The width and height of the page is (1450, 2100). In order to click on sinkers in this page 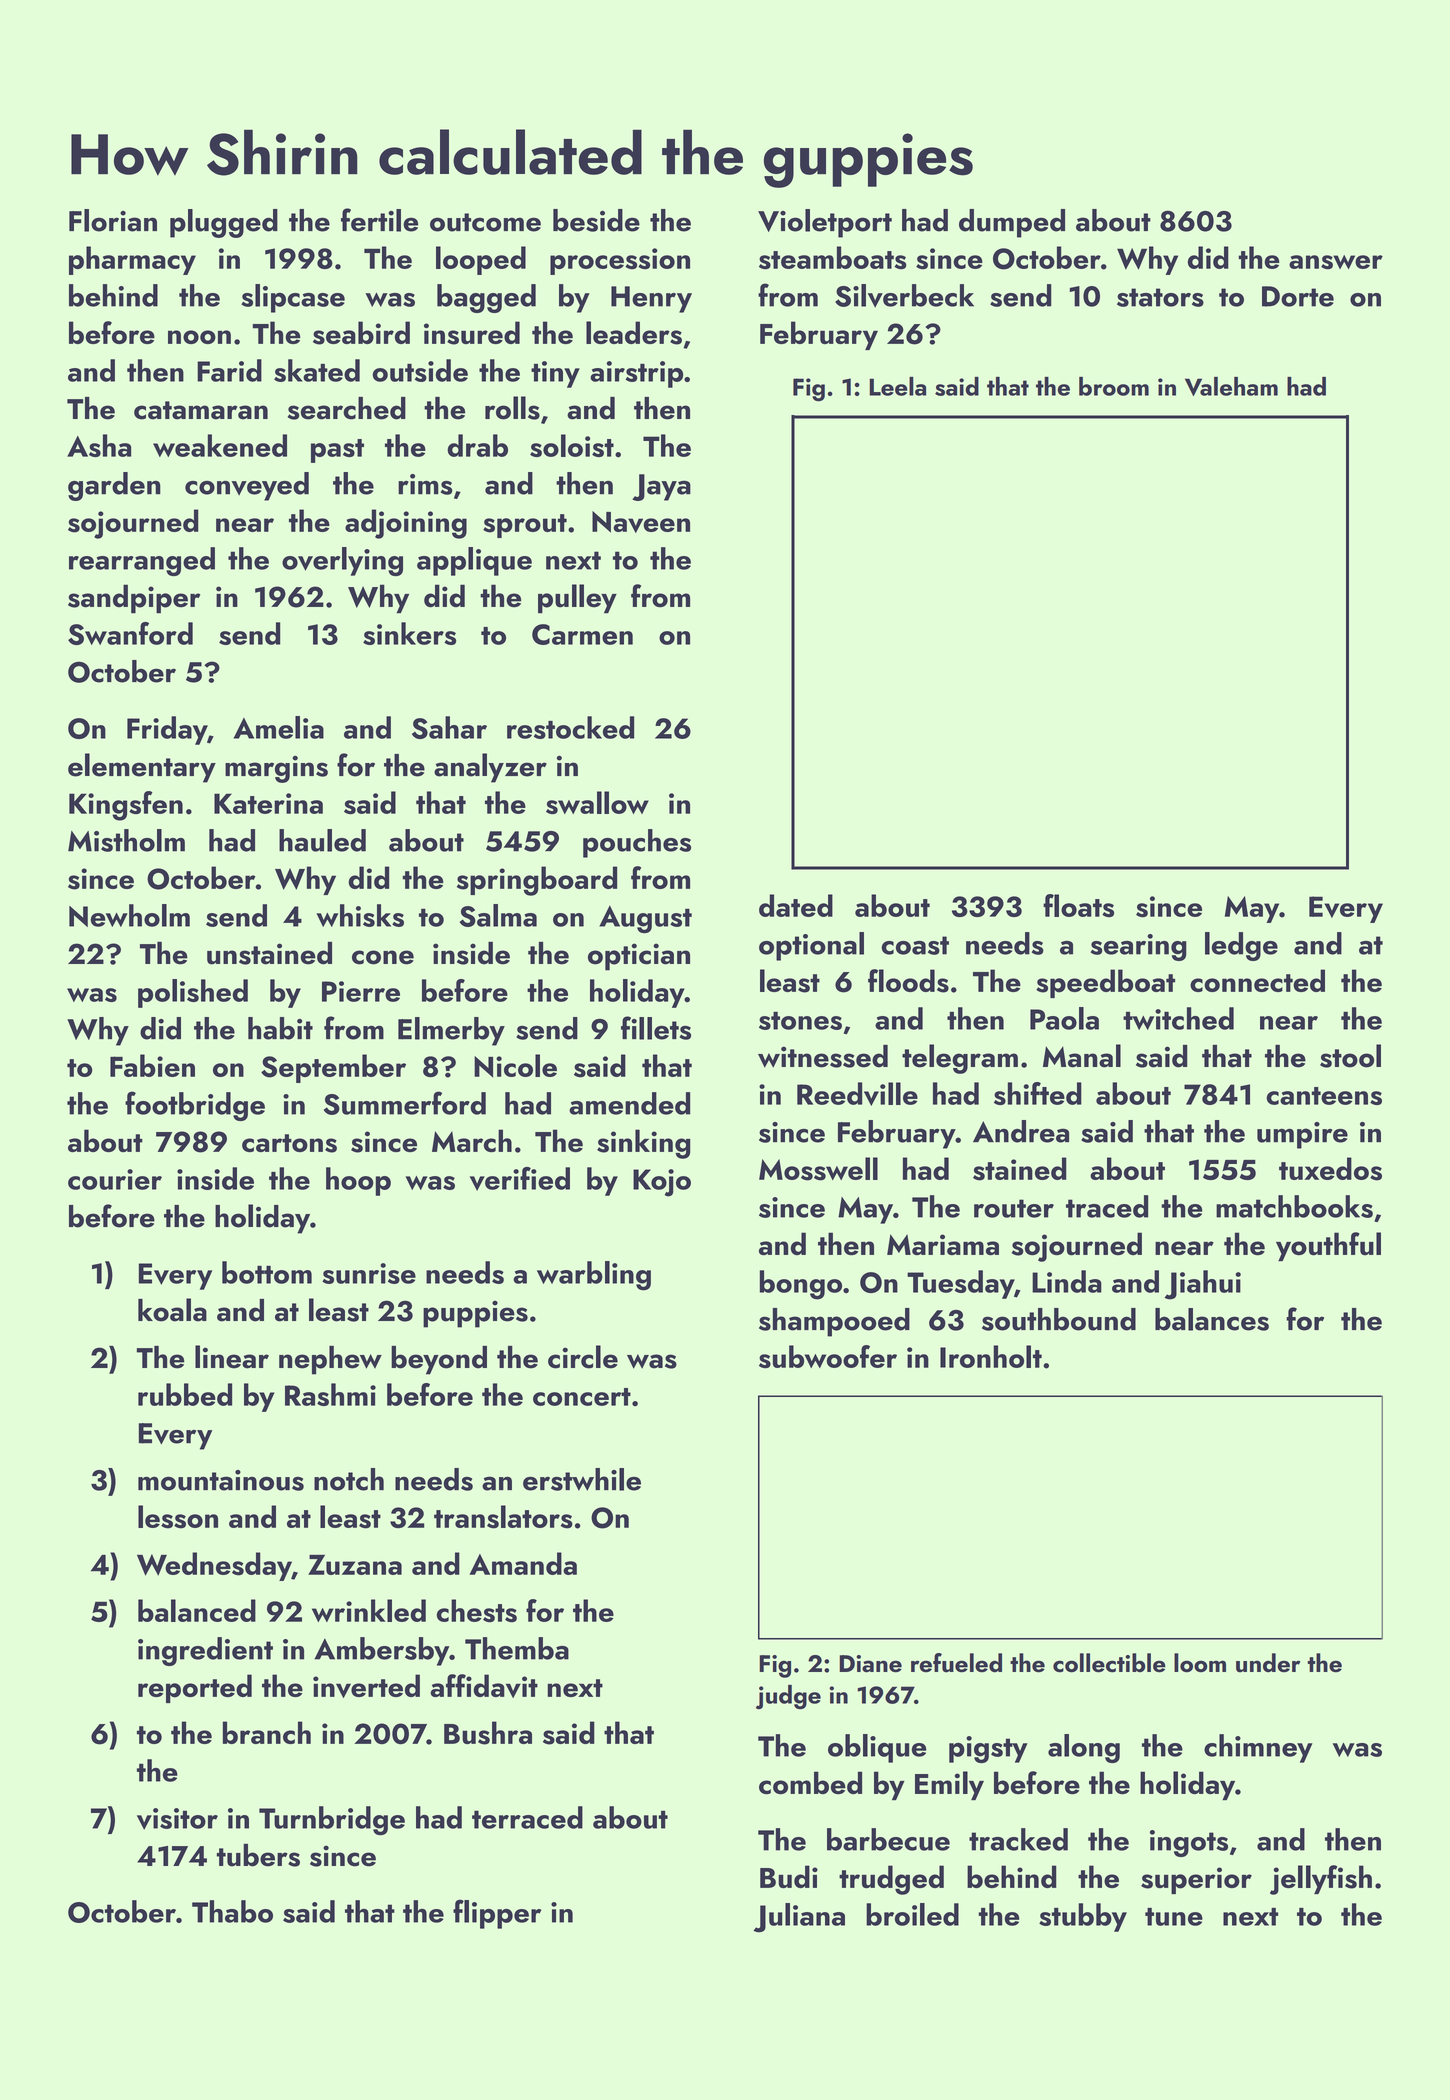, I will do `click(409, 633)`.
